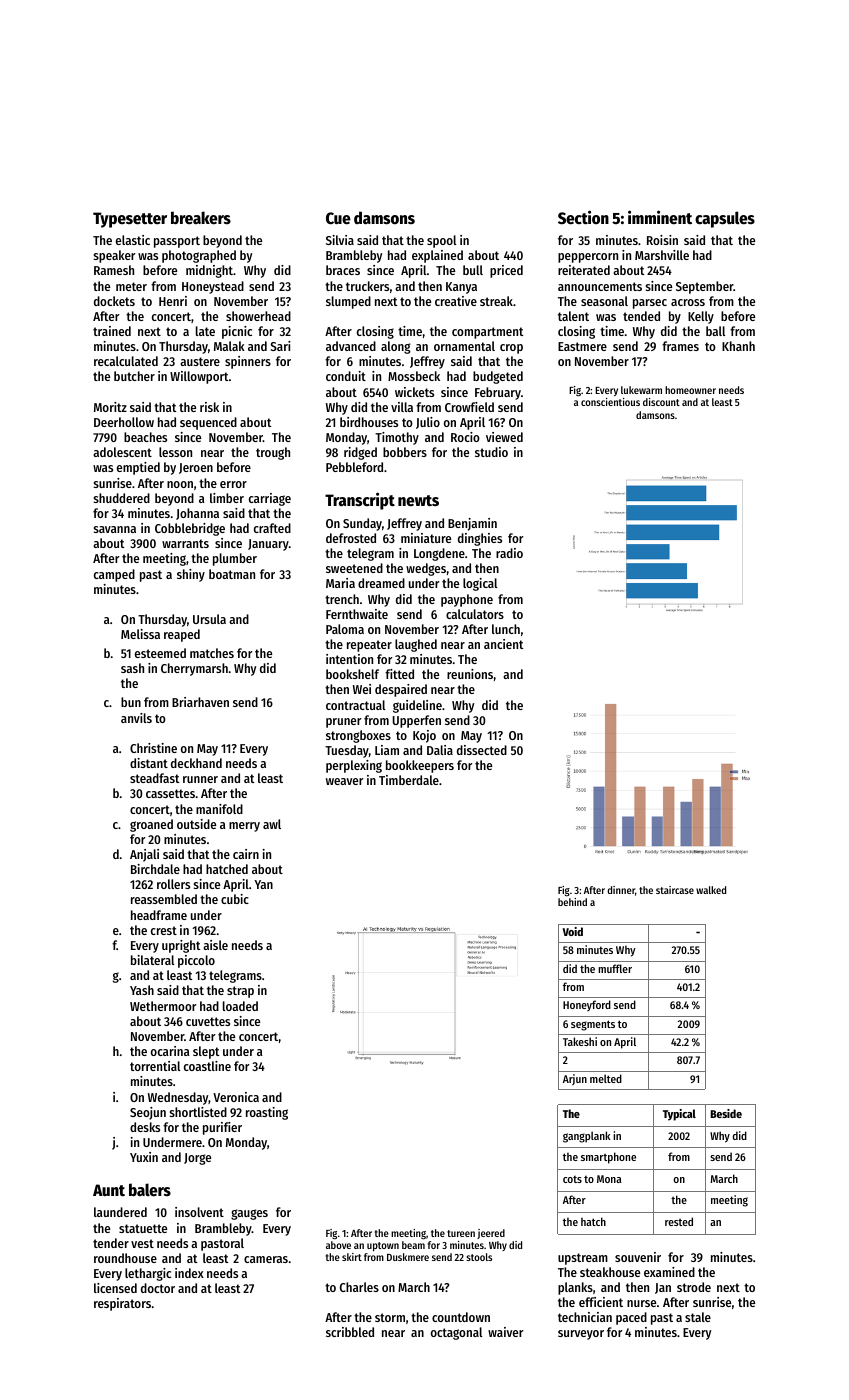 Image resolution: width=849 pixels, height=1400 pixels. I want to click on Briarhaven, so click(200, 702).
